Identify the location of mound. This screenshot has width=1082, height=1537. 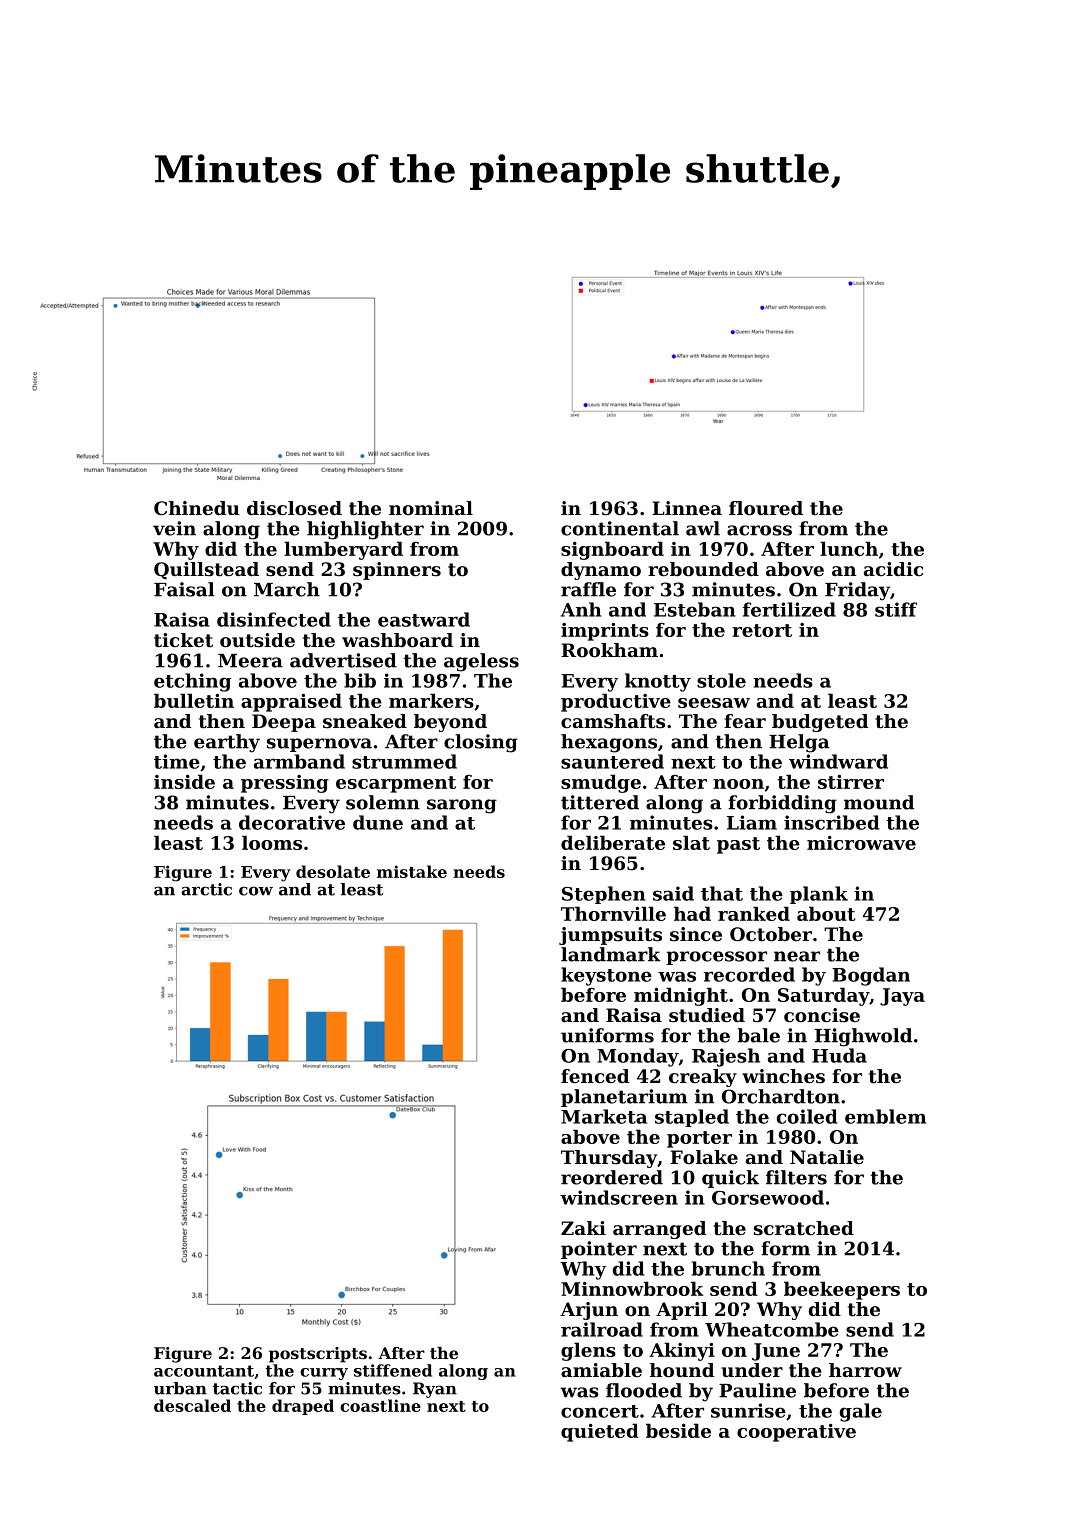
(879, 802).
